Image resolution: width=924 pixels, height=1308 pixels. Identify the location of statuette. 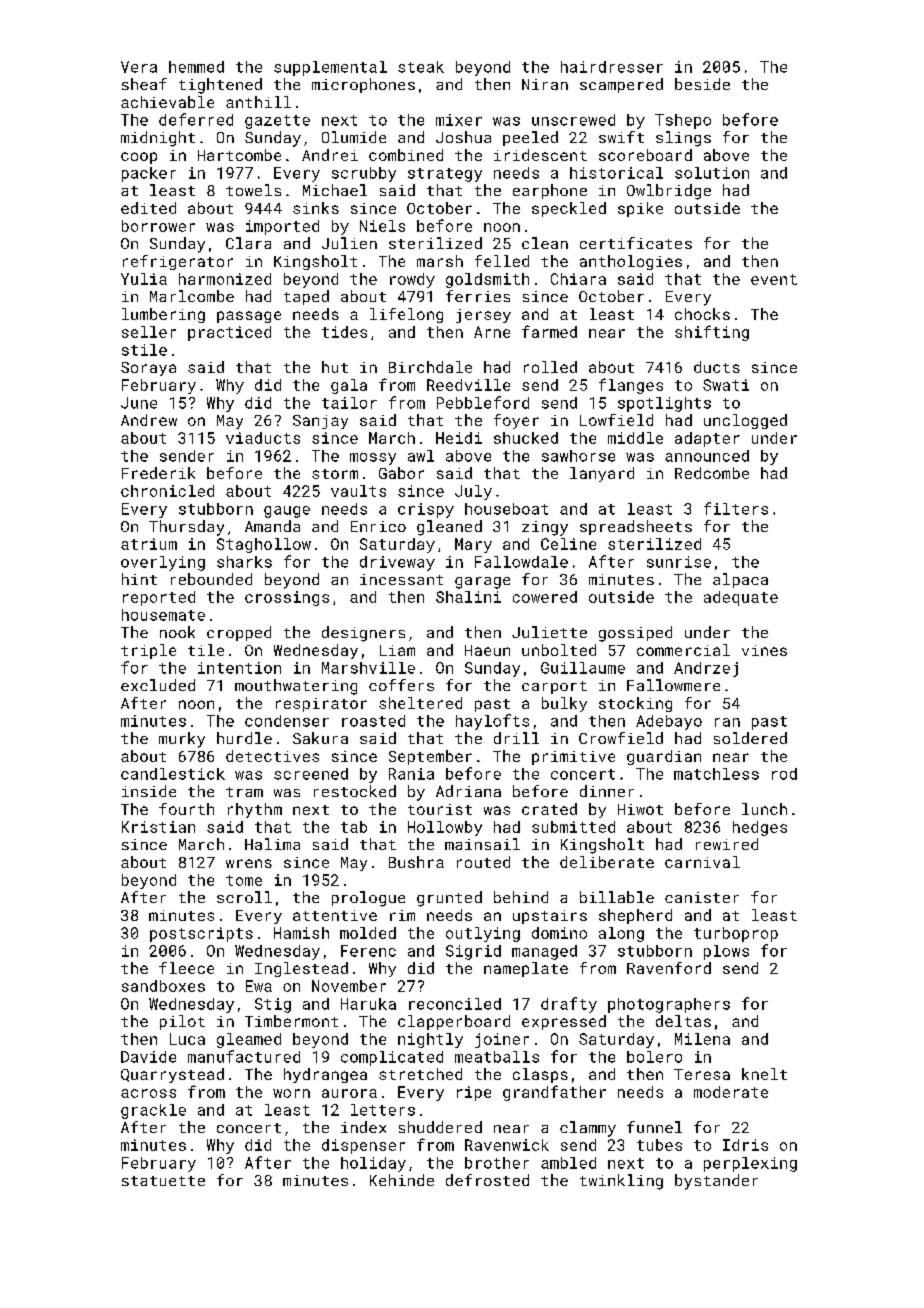
(163, 1181).
